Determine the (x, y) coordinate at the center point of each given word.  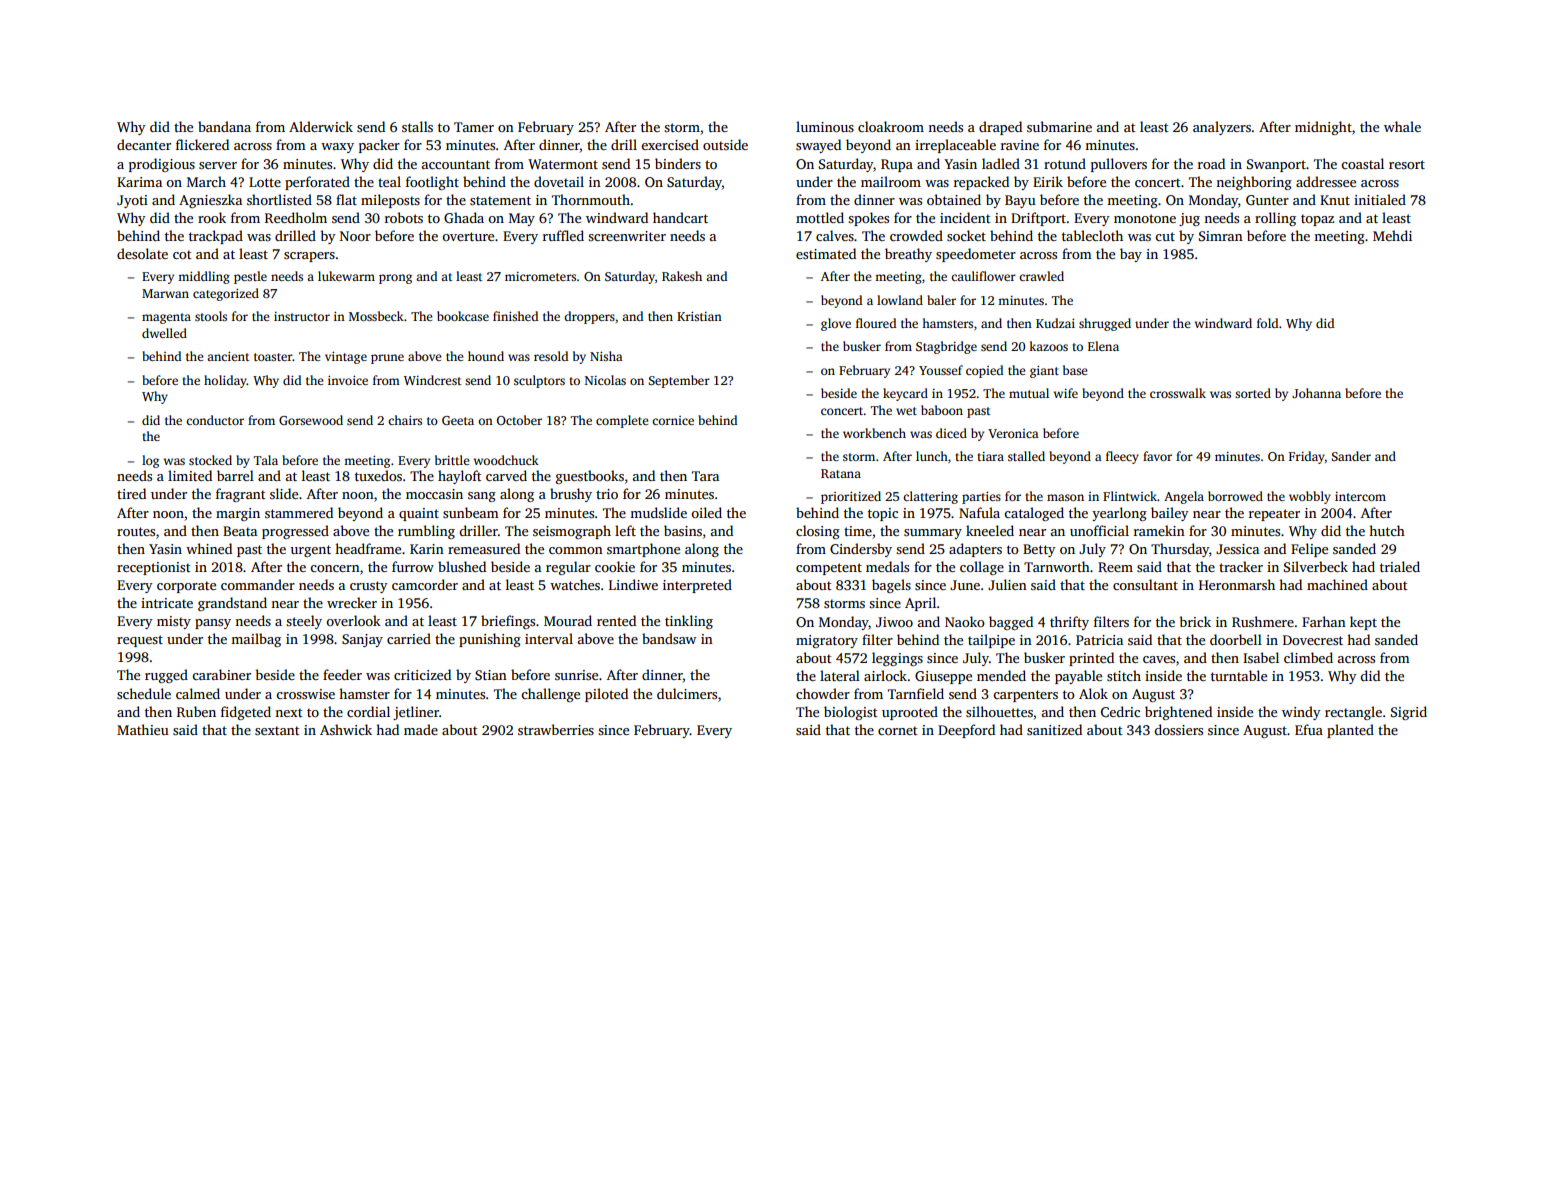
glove (836, 324)
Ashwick (346, 729)
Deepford (966, 731)
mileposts (390, 201)
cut (1165, 236)
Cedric (1120, 711)
